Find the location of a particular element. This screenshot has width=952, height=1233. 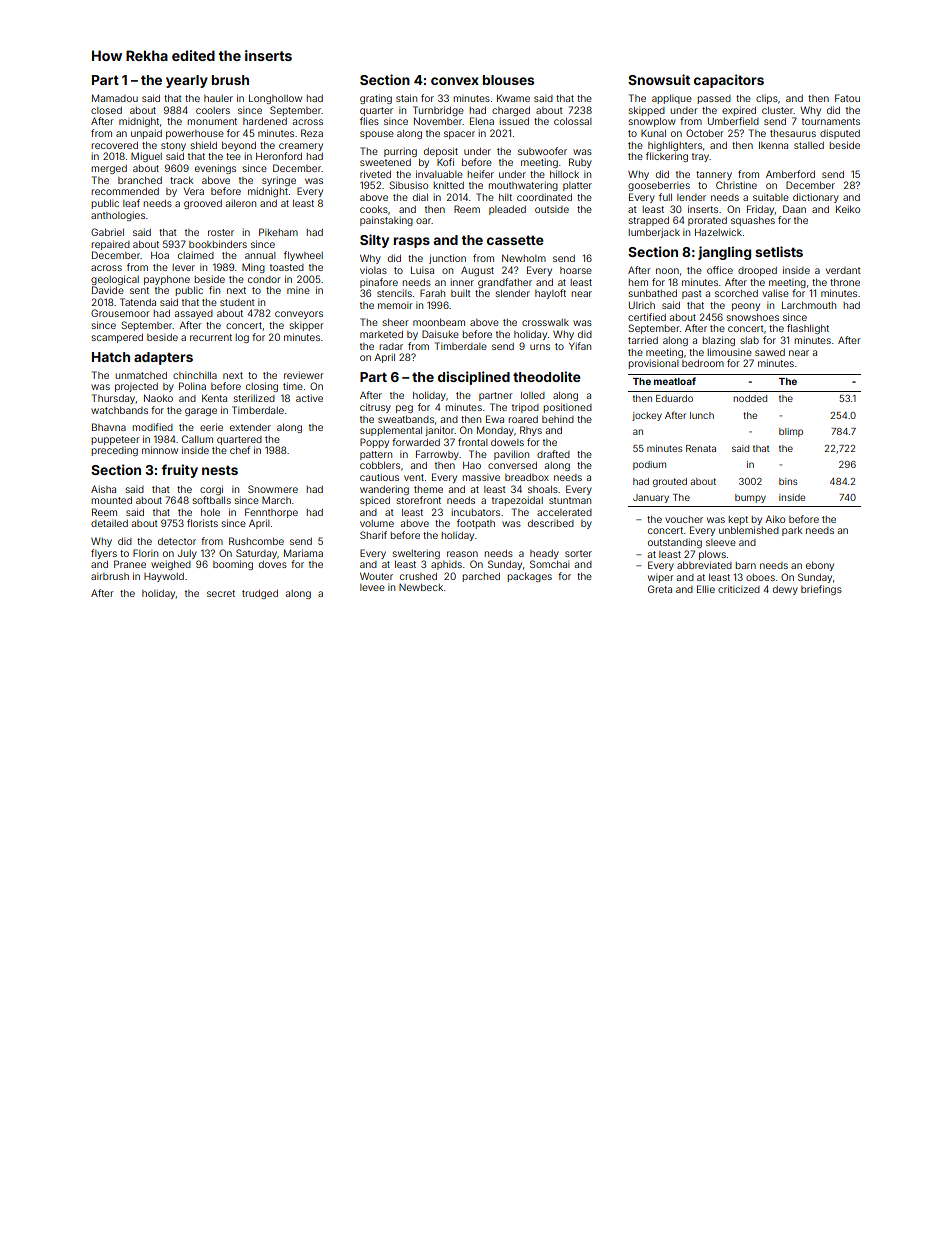

yearly is located at coordinates (187, 81).
